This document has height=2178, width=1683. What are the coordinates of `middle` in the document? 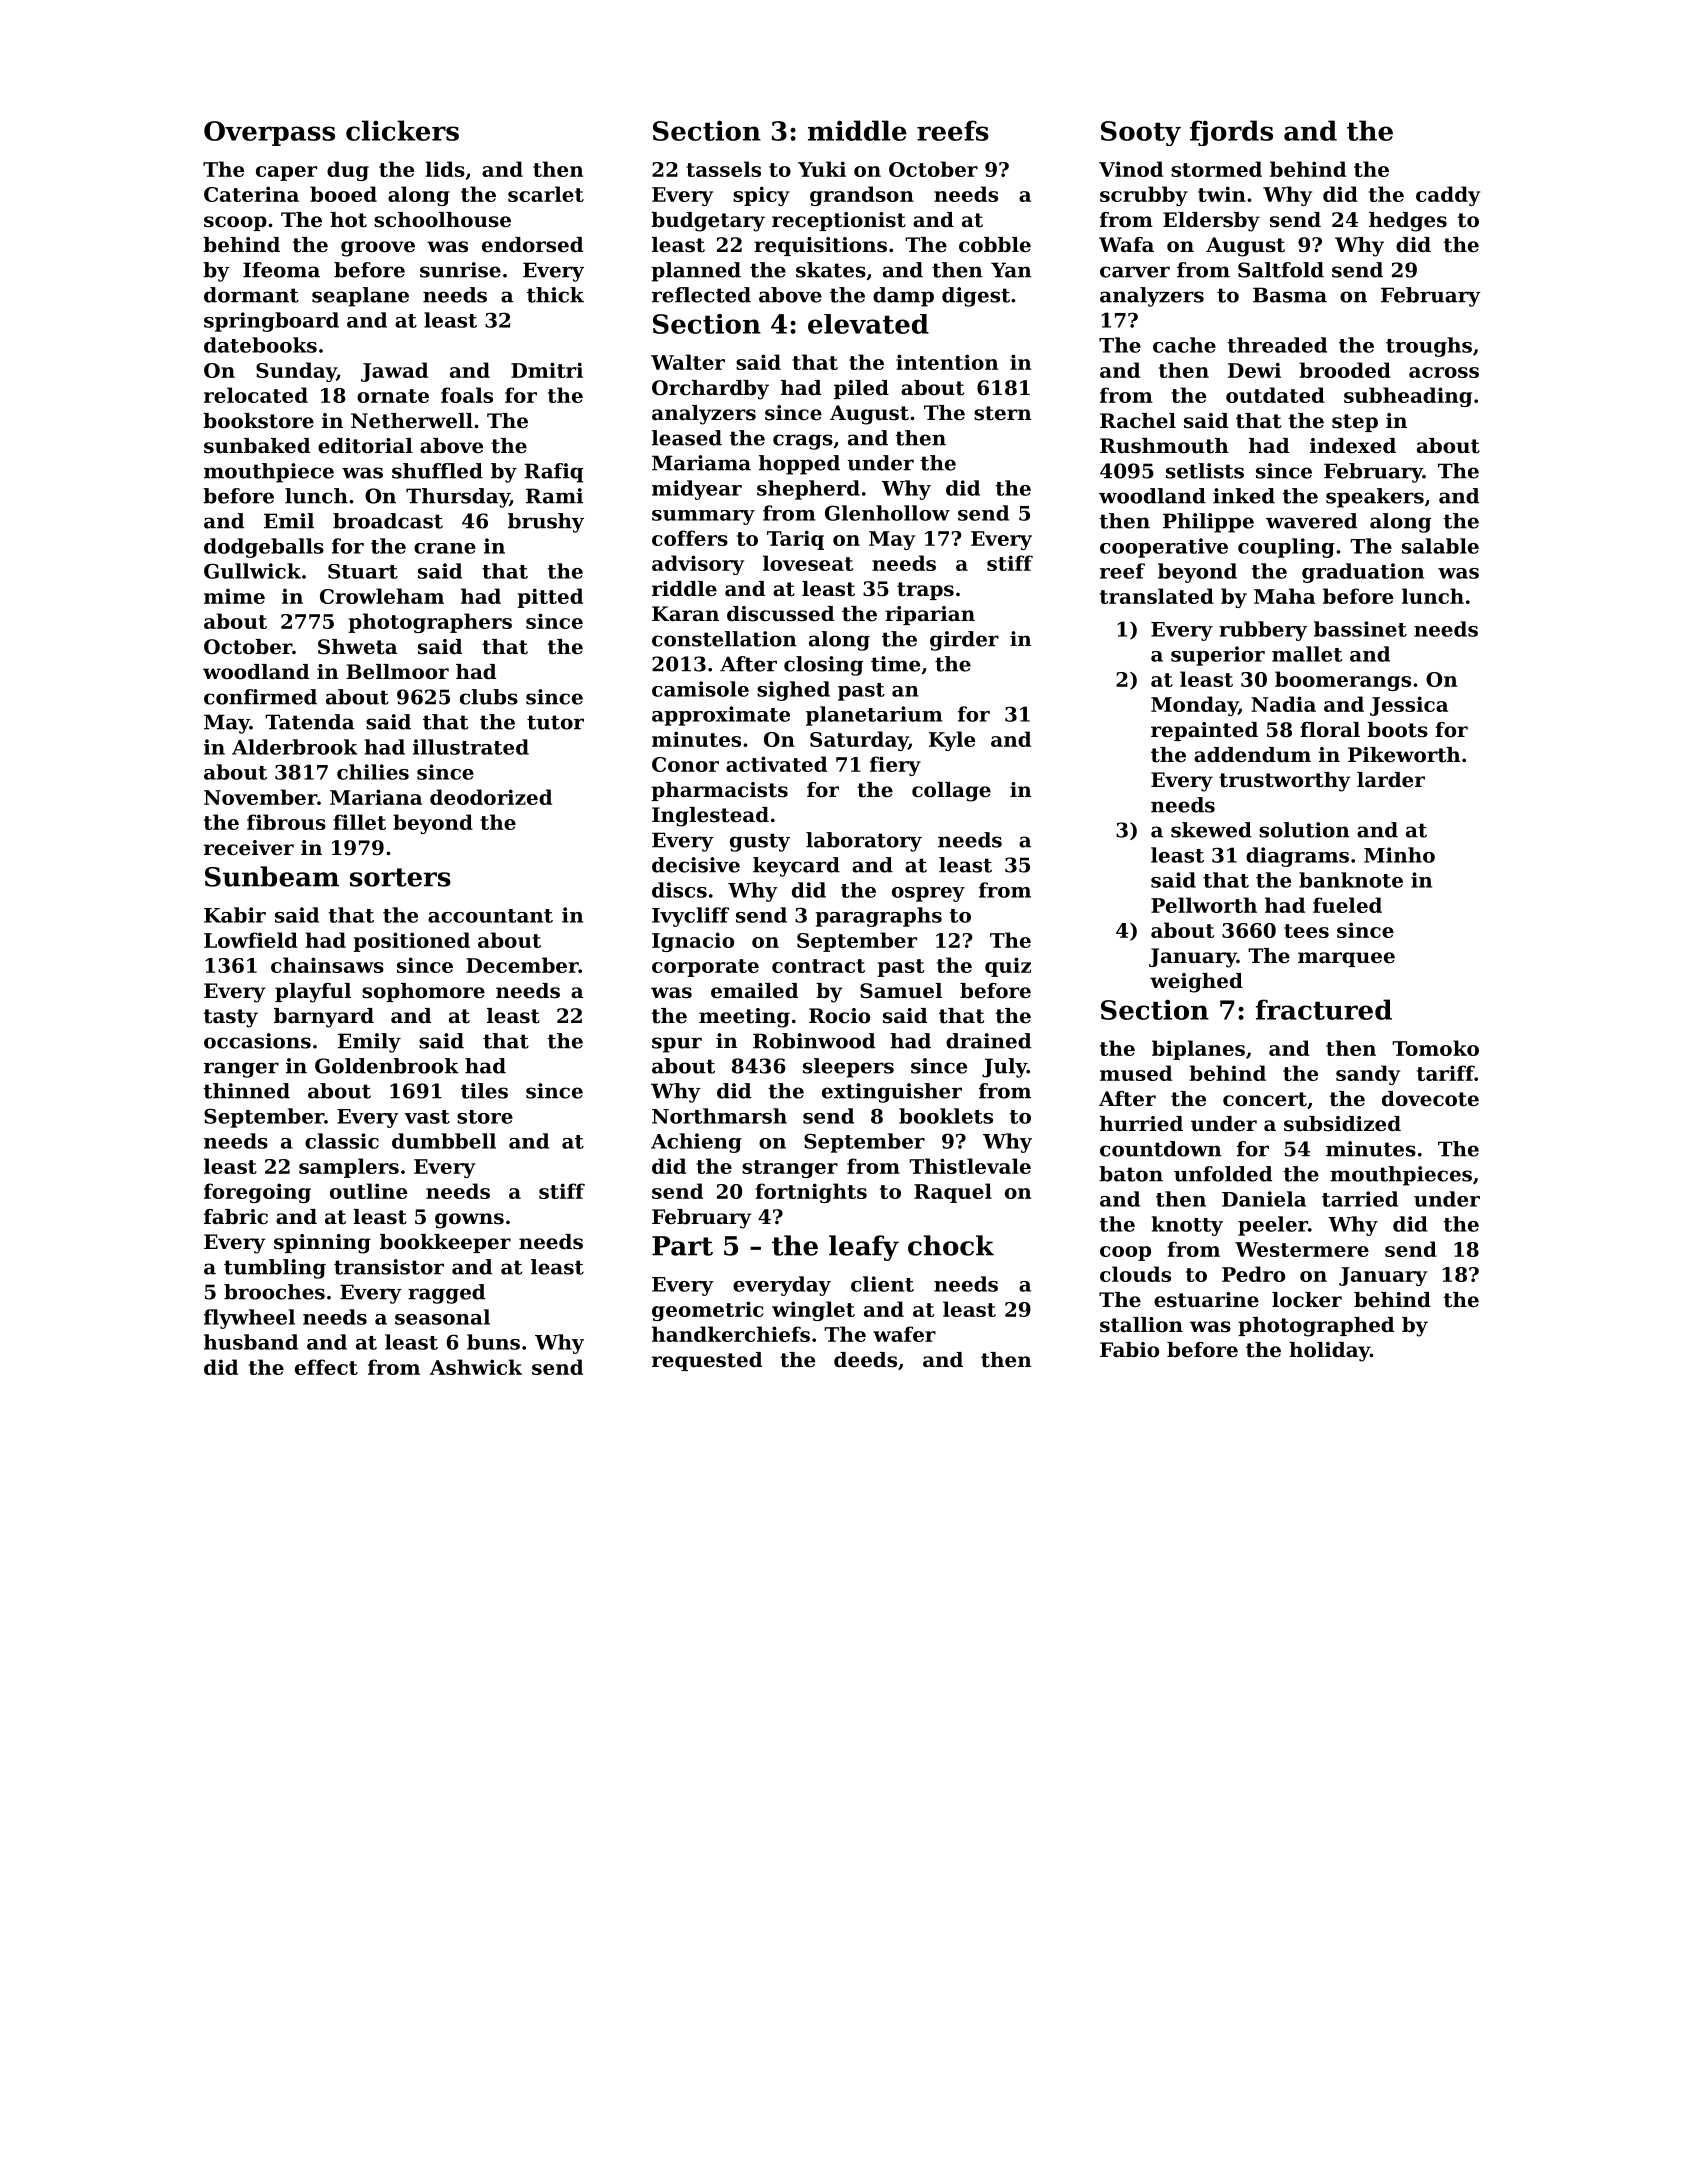 It's located at (857, 130).
